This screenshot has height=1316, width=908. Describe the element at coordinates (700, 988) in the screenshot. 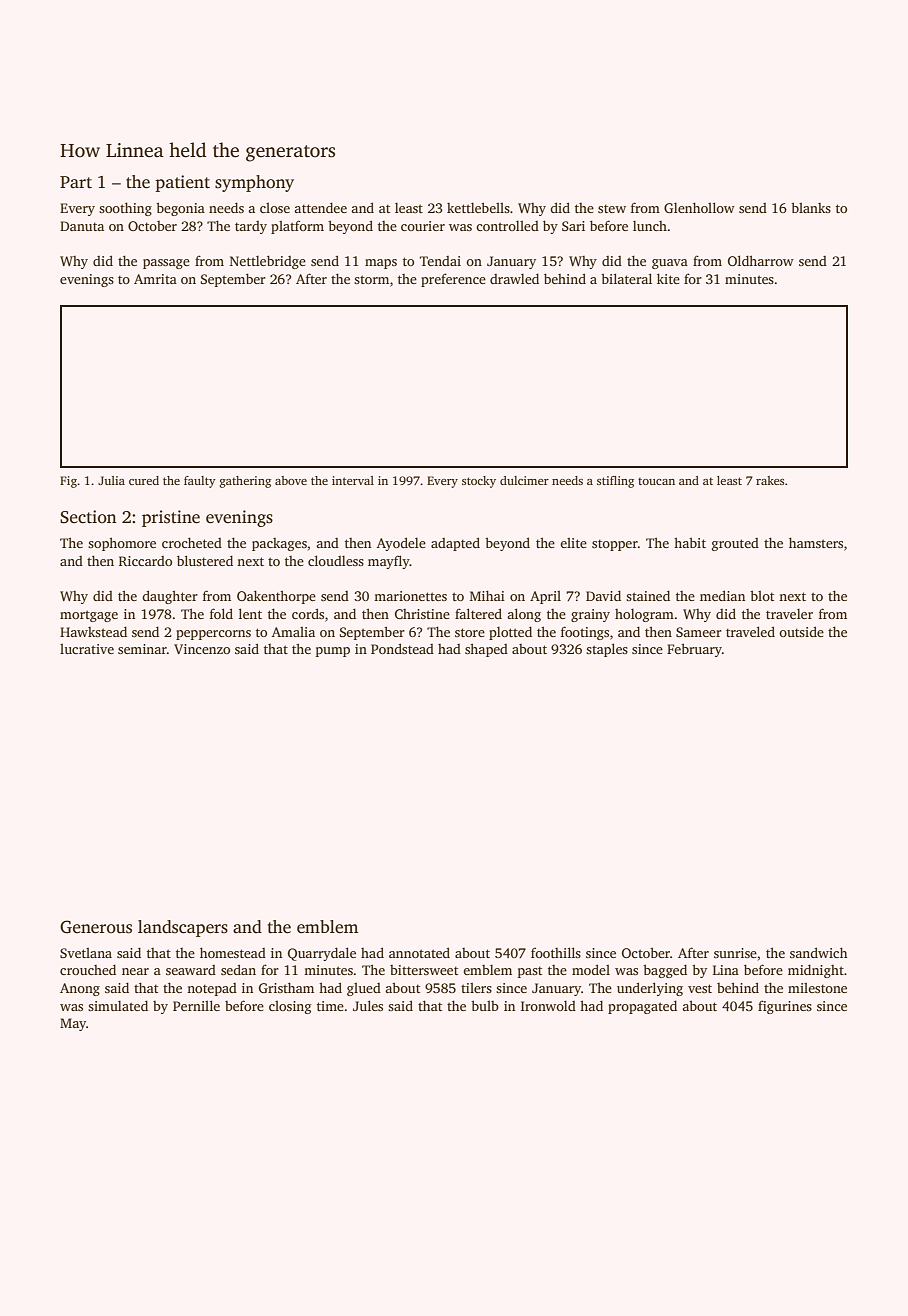

I see `vest` at that location.
